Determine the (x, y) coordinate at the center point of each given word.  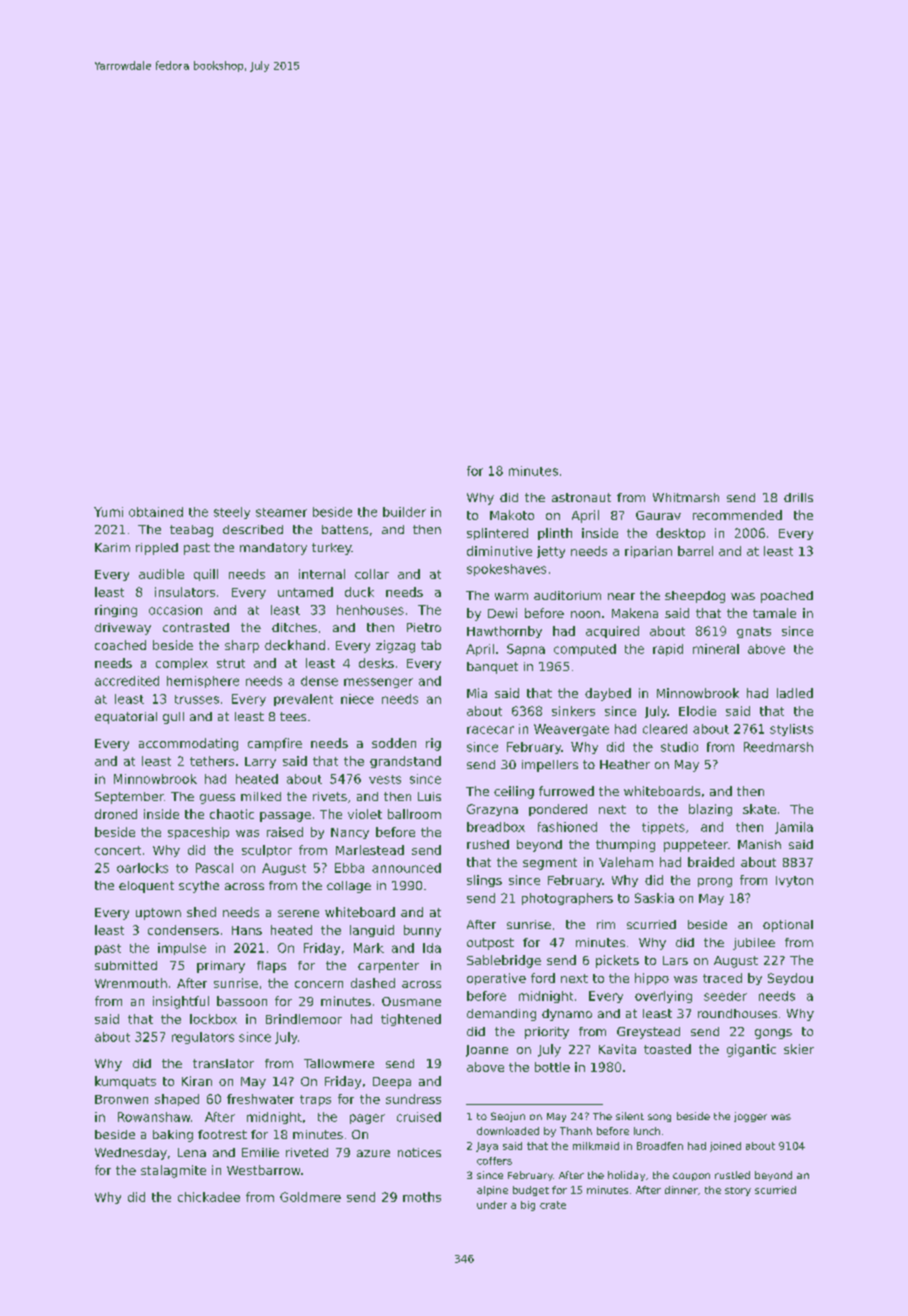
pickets (617, 961)
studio (679, 747)
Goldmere (310, 1197)
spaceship (198, 833)
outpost (490, 944)
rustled (732, 1175)
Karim (112, 547)
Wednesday (131, 1154)
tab (431, 645)
